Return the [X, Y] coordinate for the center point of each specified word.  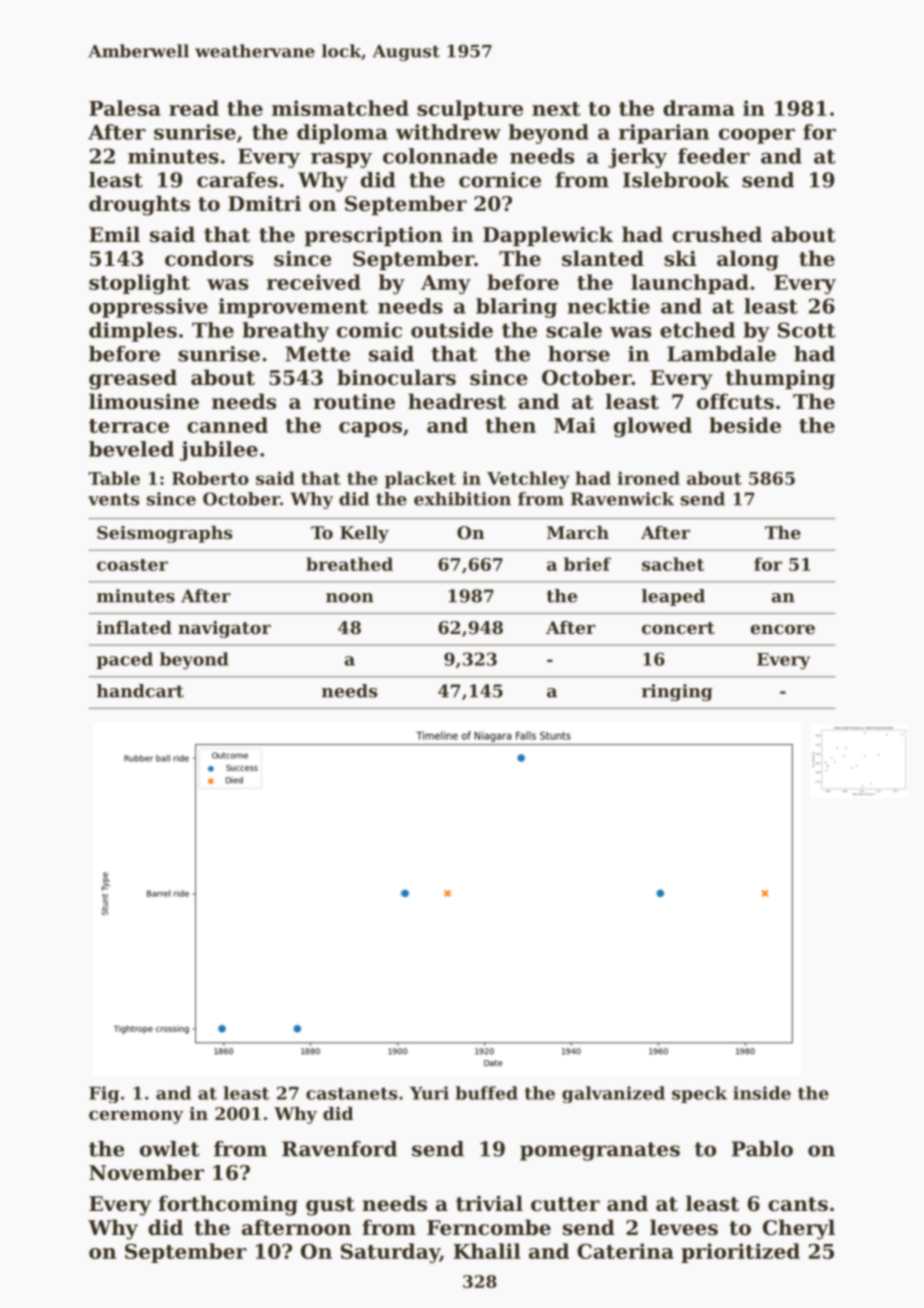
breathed [349, 564]
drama [699, 108]
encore [782, 629]
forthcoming [228, 1205]
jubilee [219, 451]
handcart [140, 691]
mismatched [340, 108]
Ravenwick [622, 499]
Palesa [125, 108]
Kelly [364, 534]
